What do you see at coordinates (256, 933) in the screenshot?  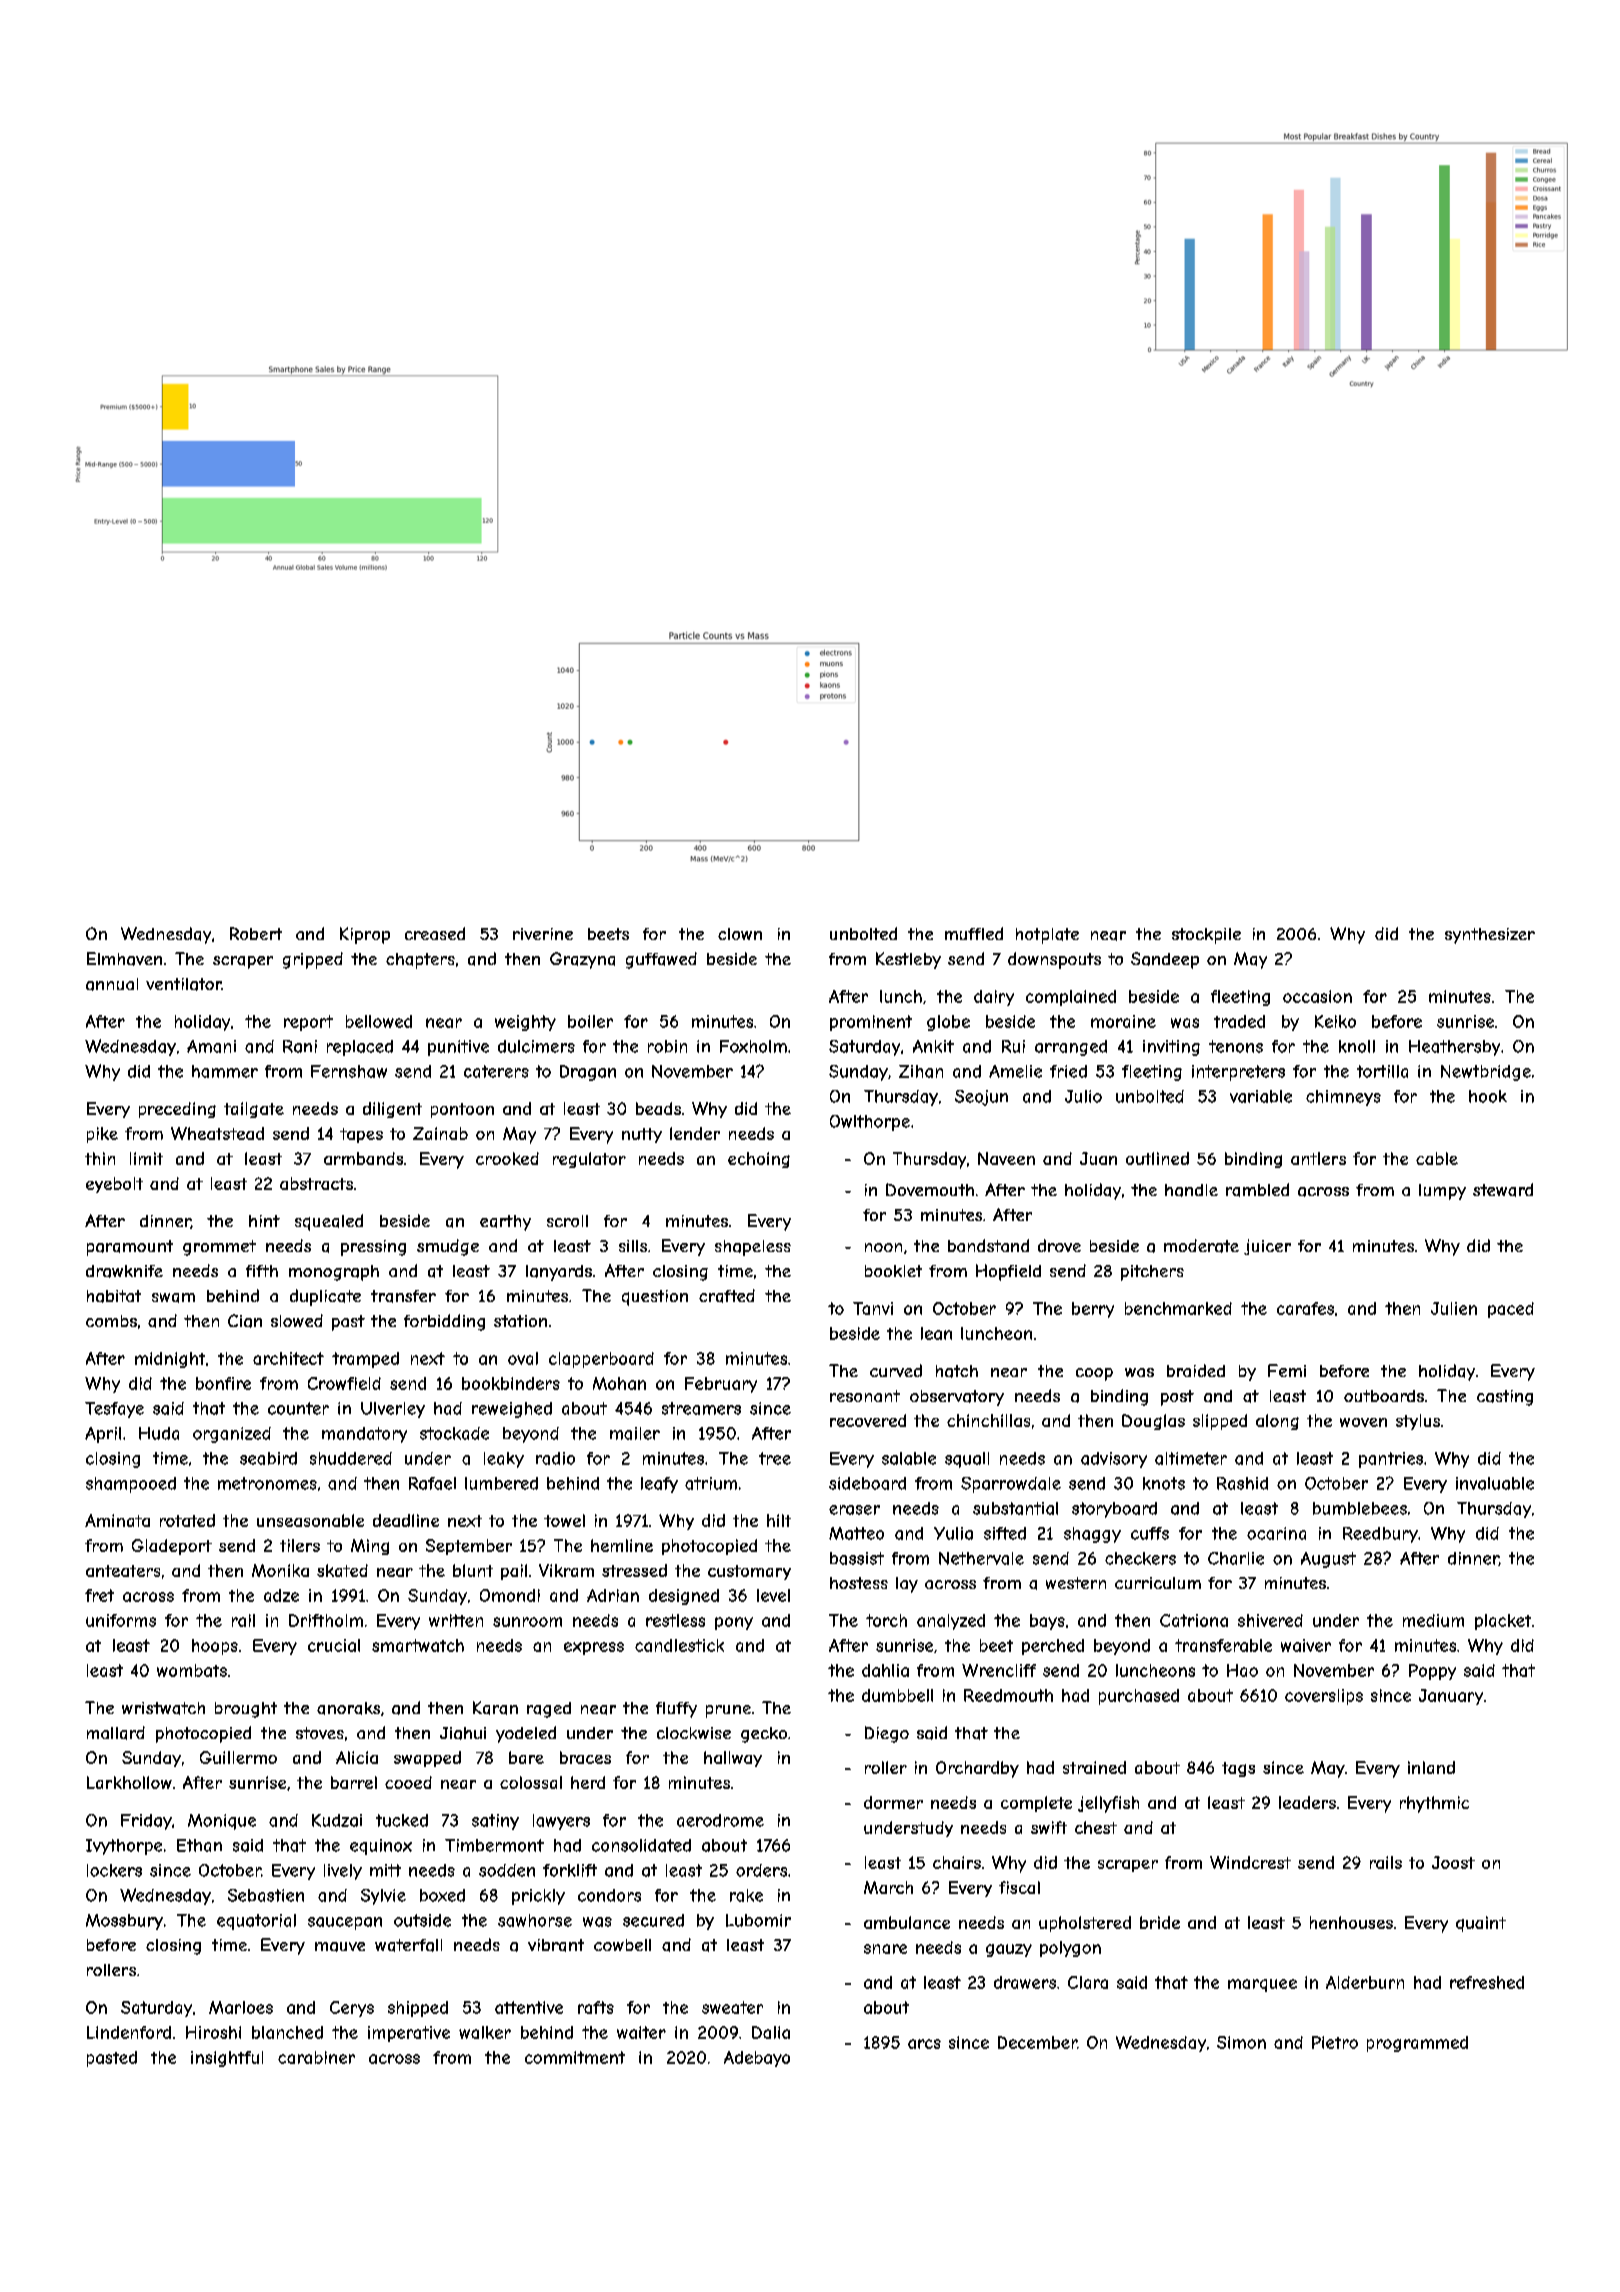 I see `Robert` at bounding box center [256, 933].
